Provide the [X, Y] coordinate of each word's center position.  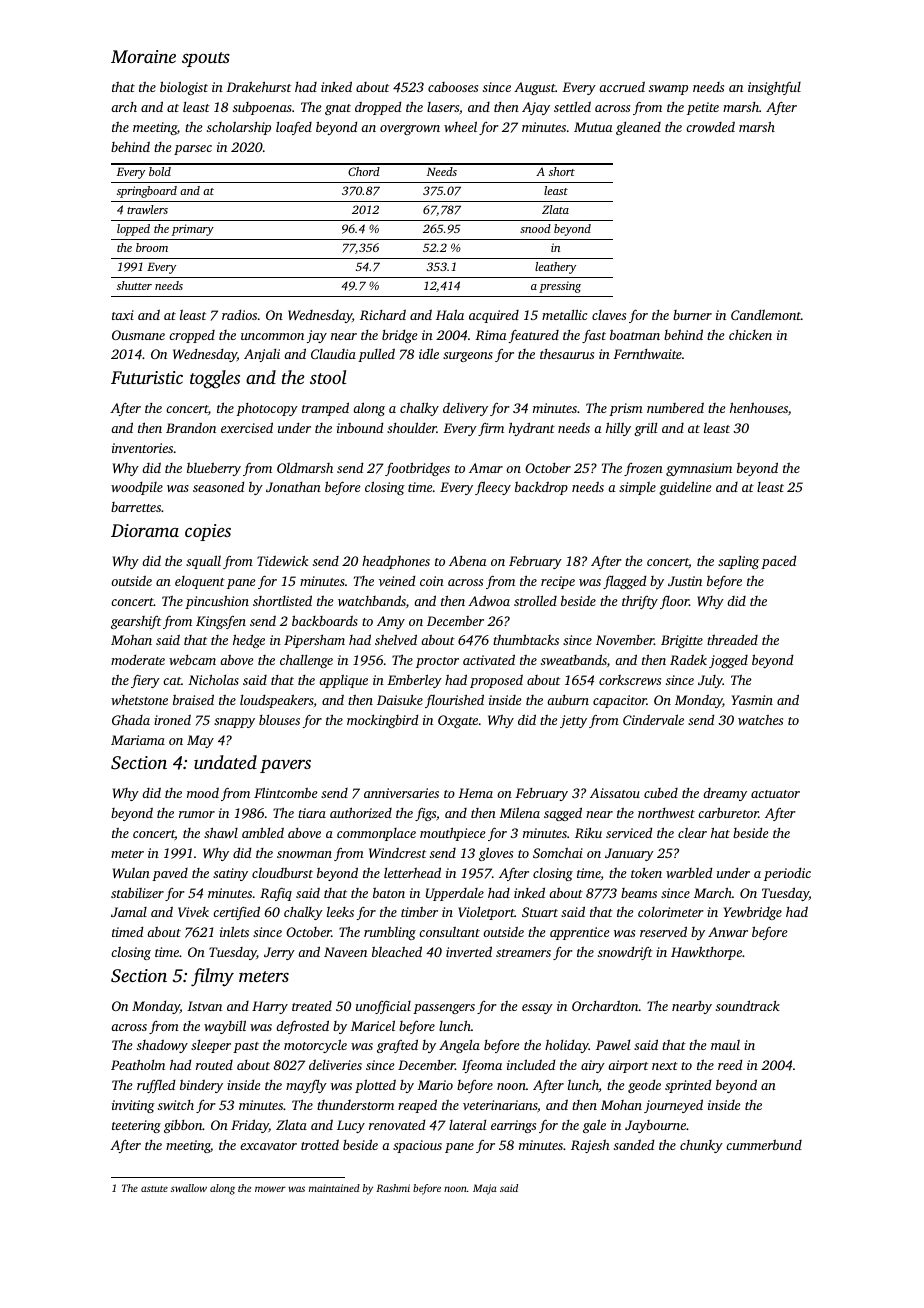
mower [270, 1189]
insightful [774, 88]
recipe [558, 582]
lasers [443, 107]
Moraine [143, 56]
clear [692, 833]
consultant [449, 932]
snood [535, 228]
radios [239, 315]
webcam [192, 660]
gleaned [638, 128]
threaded [732, 639]
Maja [485, 1189]
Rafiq [276, 894]
